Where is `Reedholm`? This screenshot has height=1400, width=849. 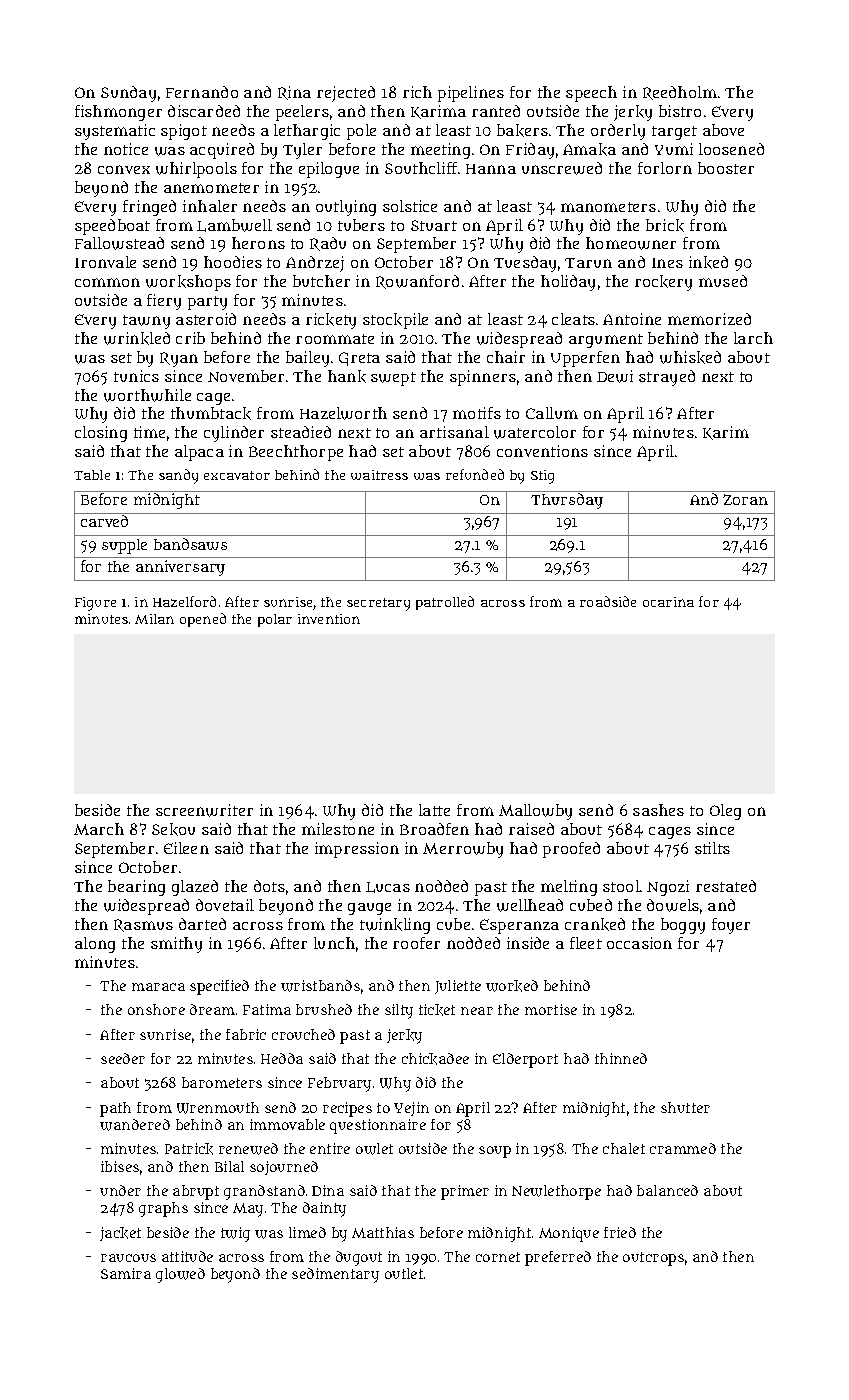
Reedholm is located at coordinates (680, 93).
